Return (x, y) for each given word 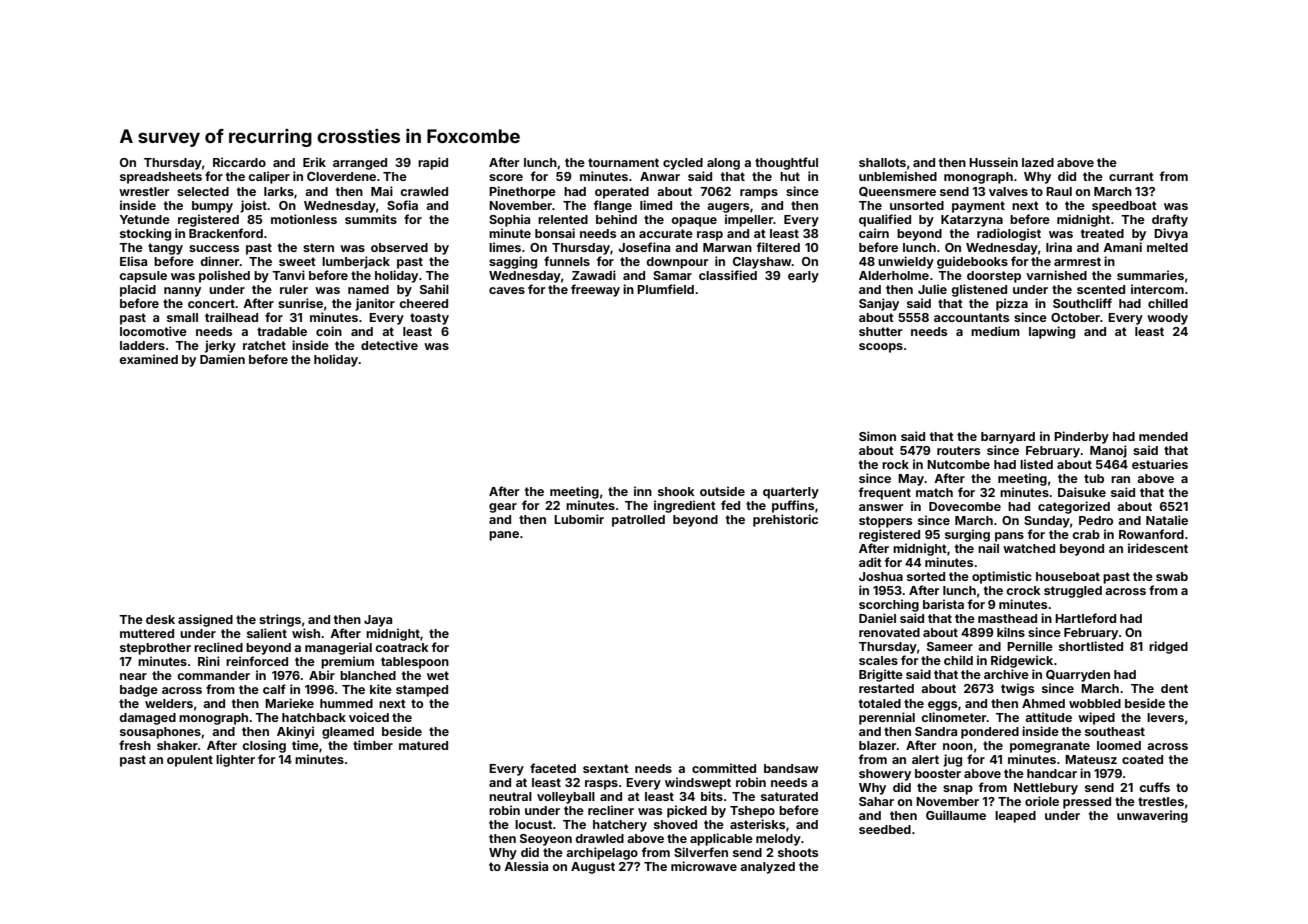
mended (1163, 436)
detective (389, 345)
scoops (881, 348)
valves (1008, 191)
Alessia (526, 866)
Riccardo (239, 162)
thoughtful (786, 163)
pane (504, 536)
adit (870, 562)
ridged (1168, 647)
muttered (147, 633)
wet (438, 675)
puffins (793, 506)
